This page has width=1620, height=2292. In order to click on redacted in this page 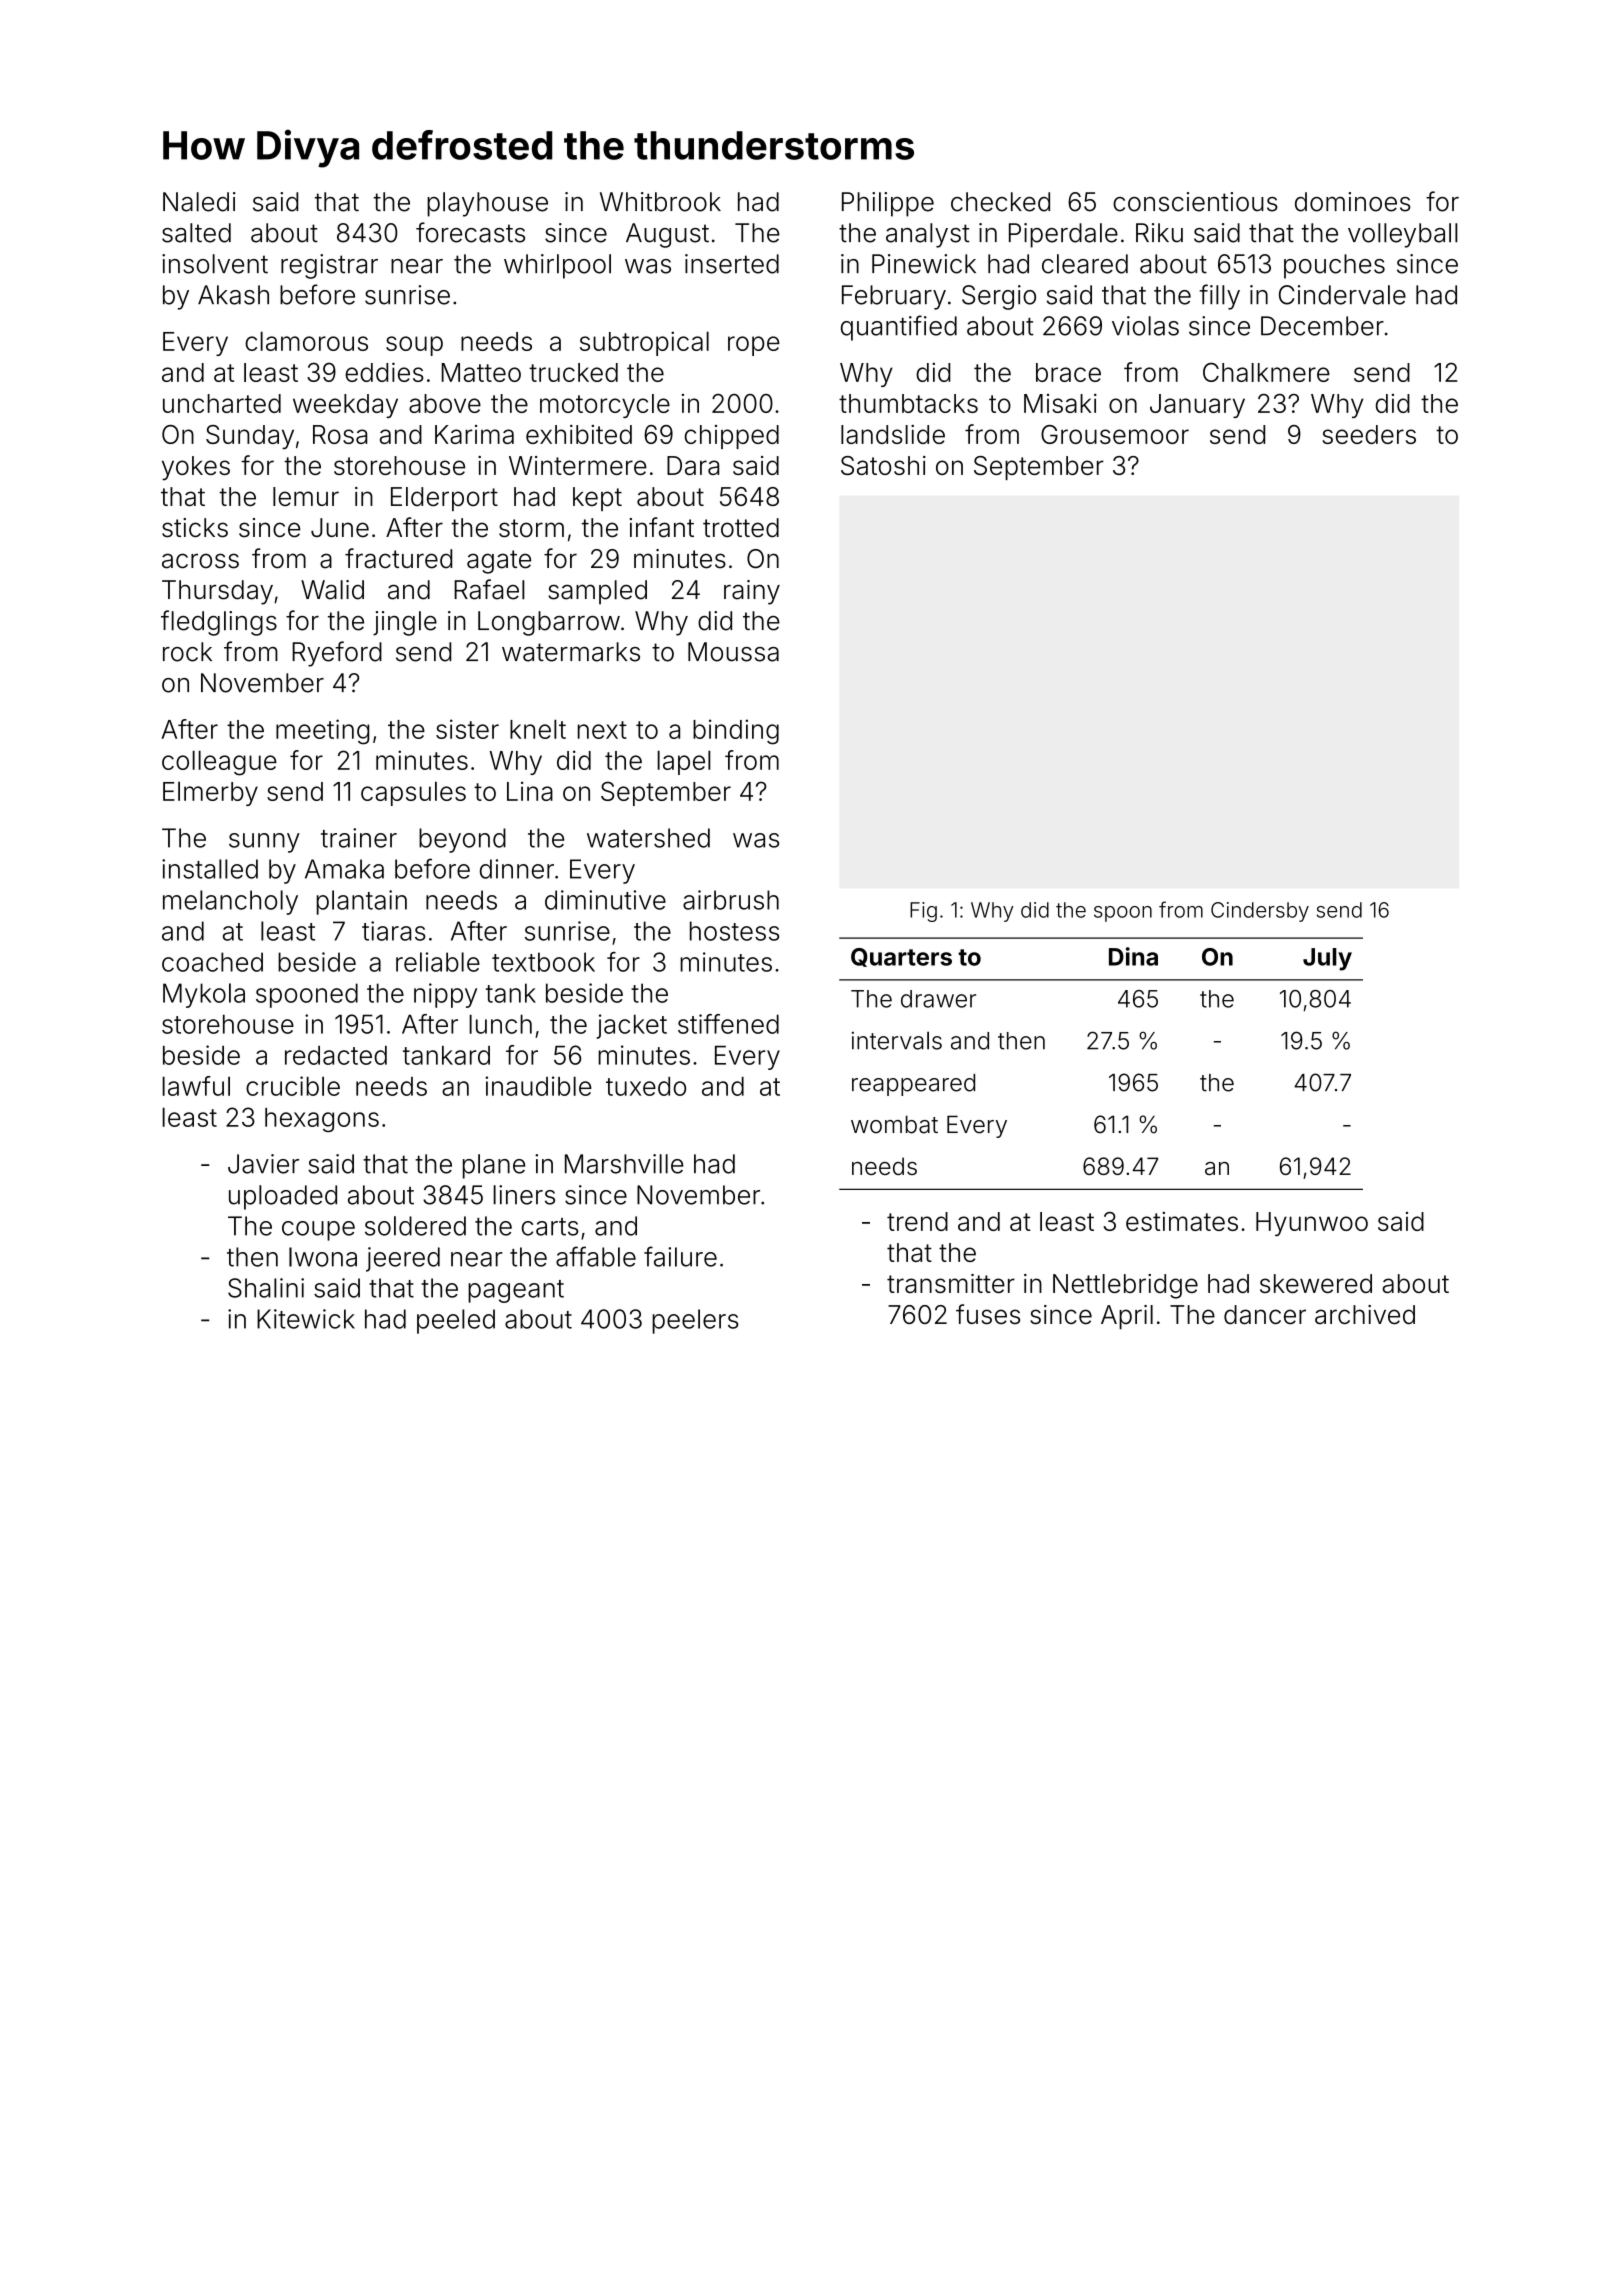, I will do `click(336, 1055)`.
